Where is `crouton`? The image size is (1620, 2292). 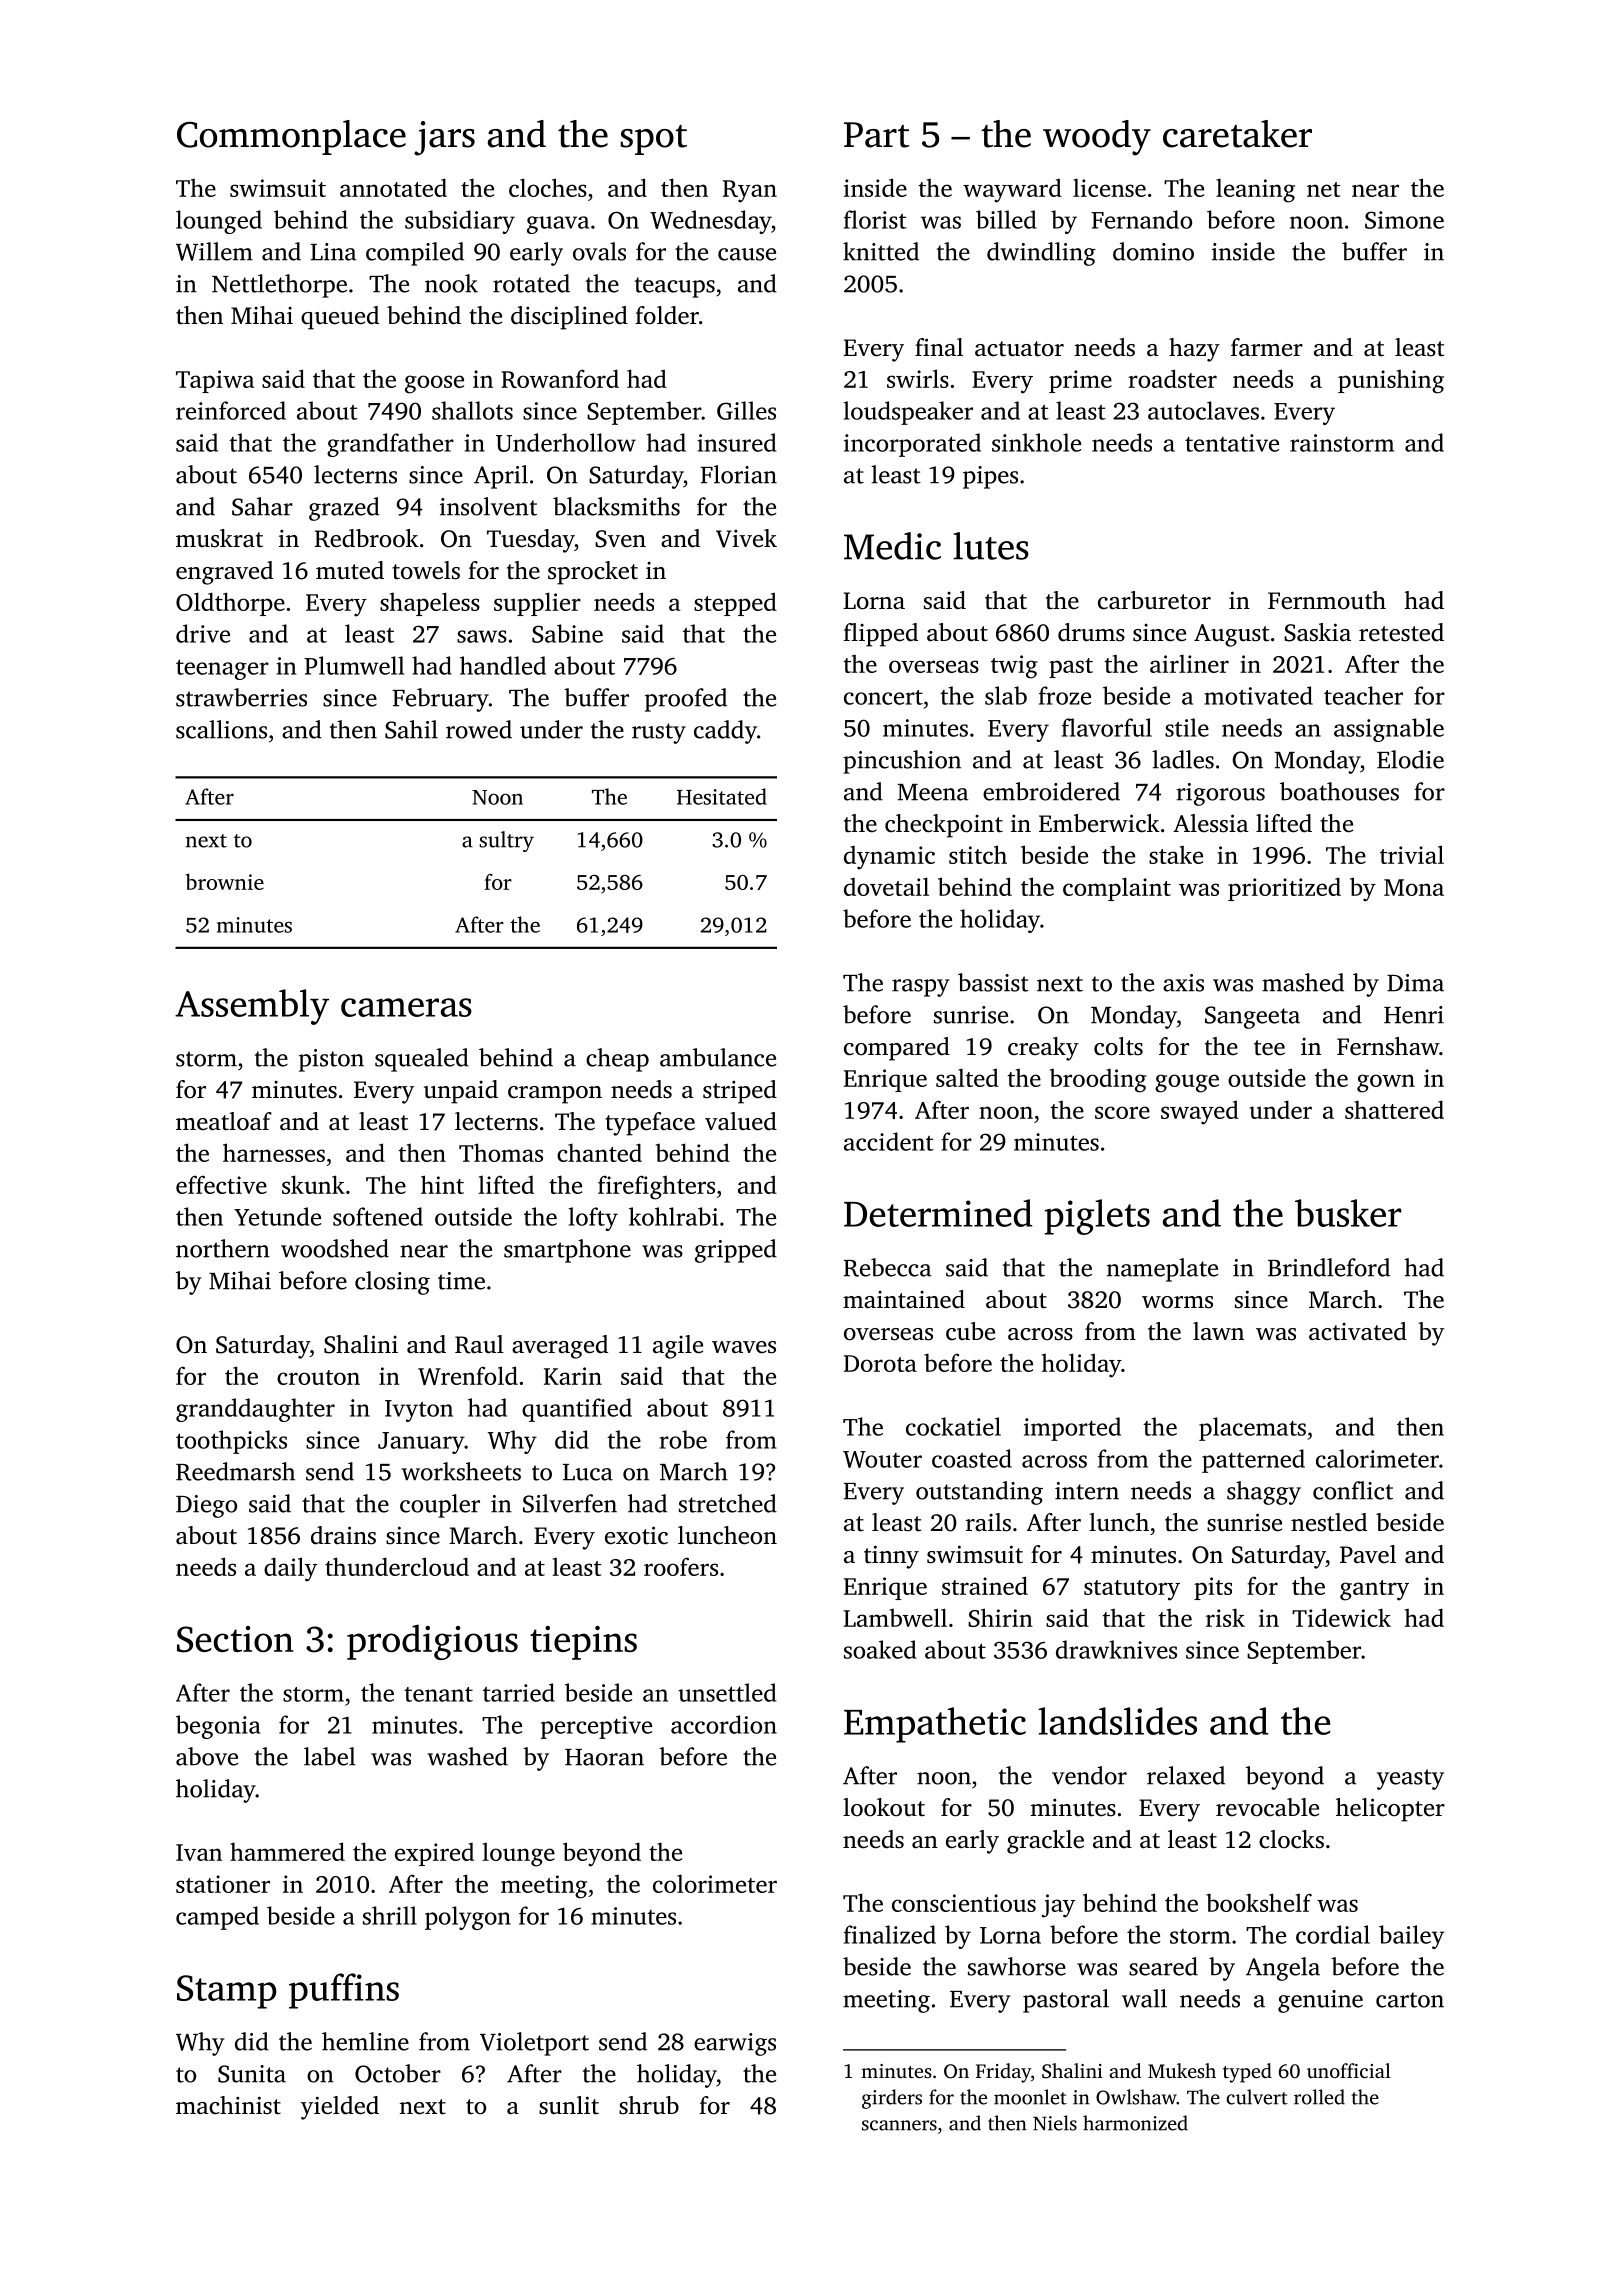
crouton is located at coordinates (318, 1377).
